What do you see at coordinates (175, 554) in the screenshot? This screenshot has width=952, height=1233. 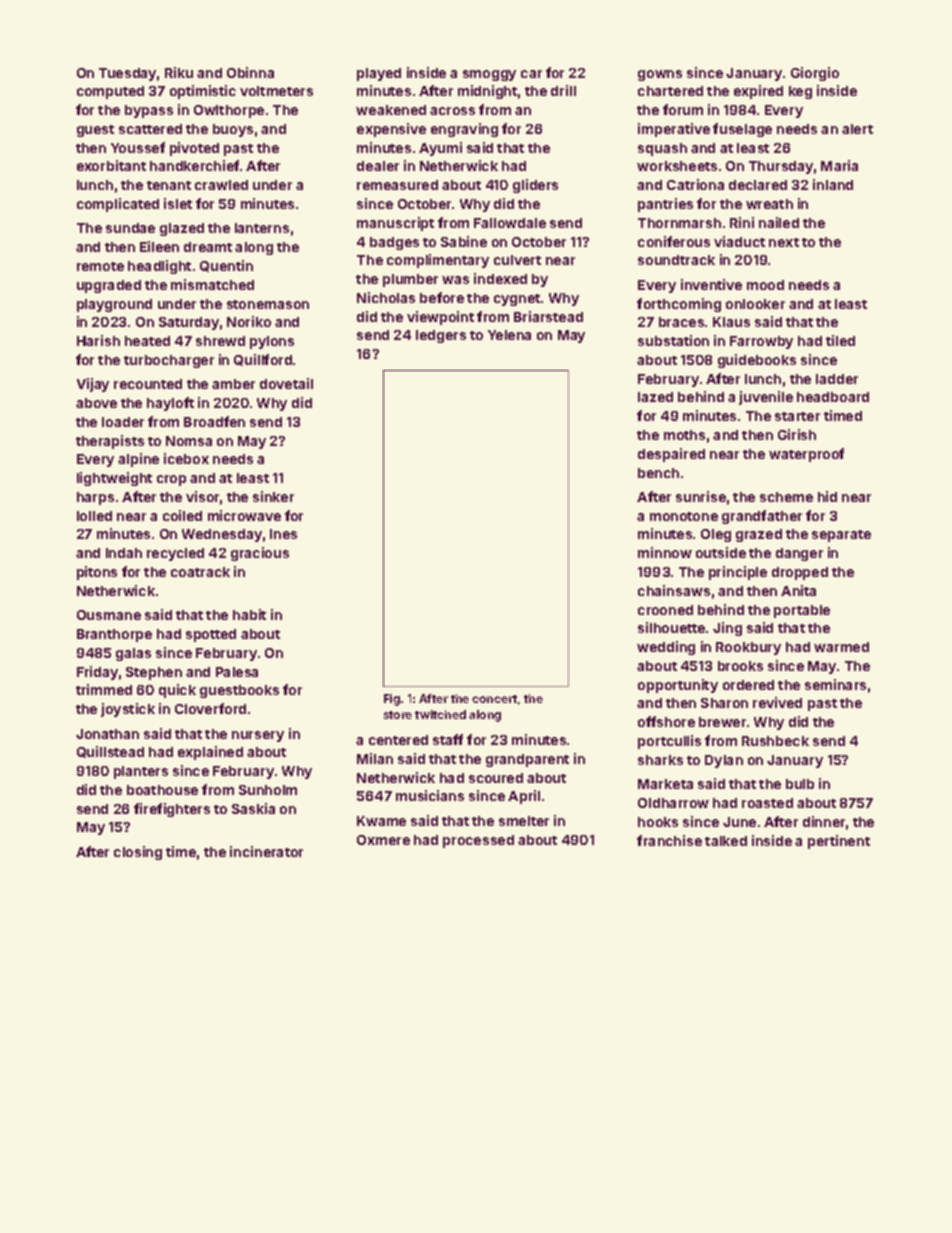 I see `recycled` at bounding box center [175, 554].
